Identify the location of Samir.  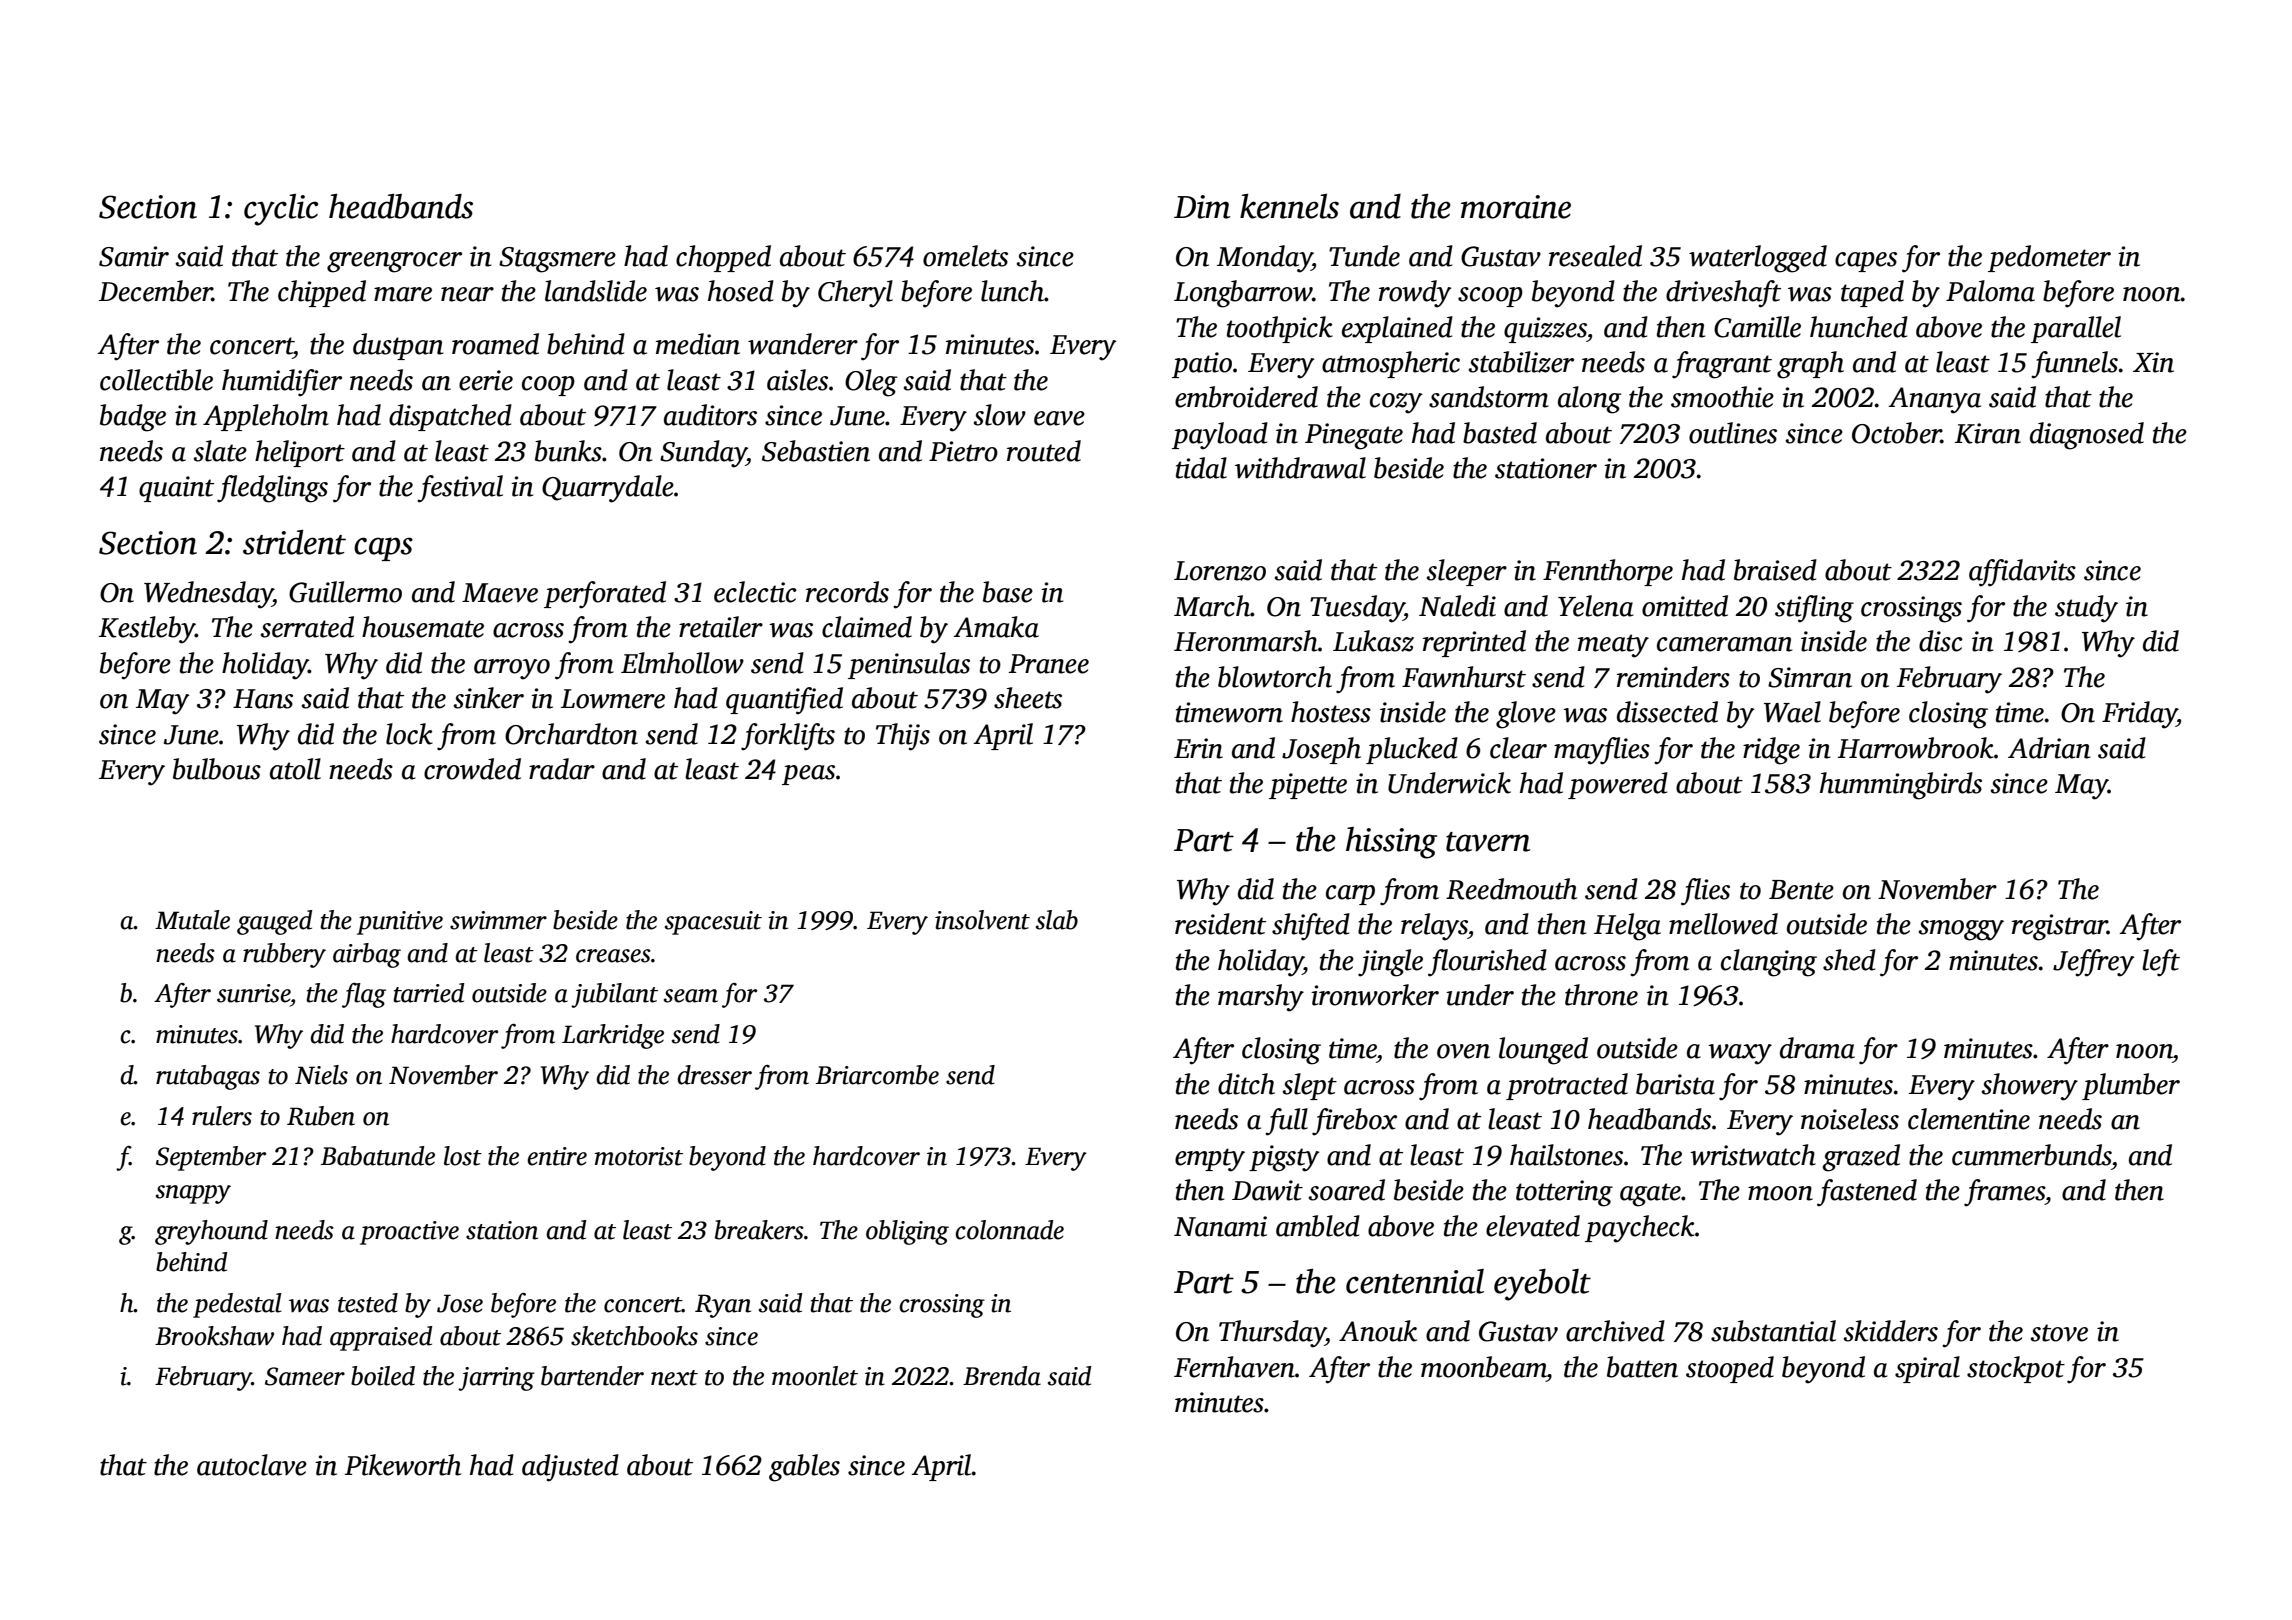
(134, 256).
